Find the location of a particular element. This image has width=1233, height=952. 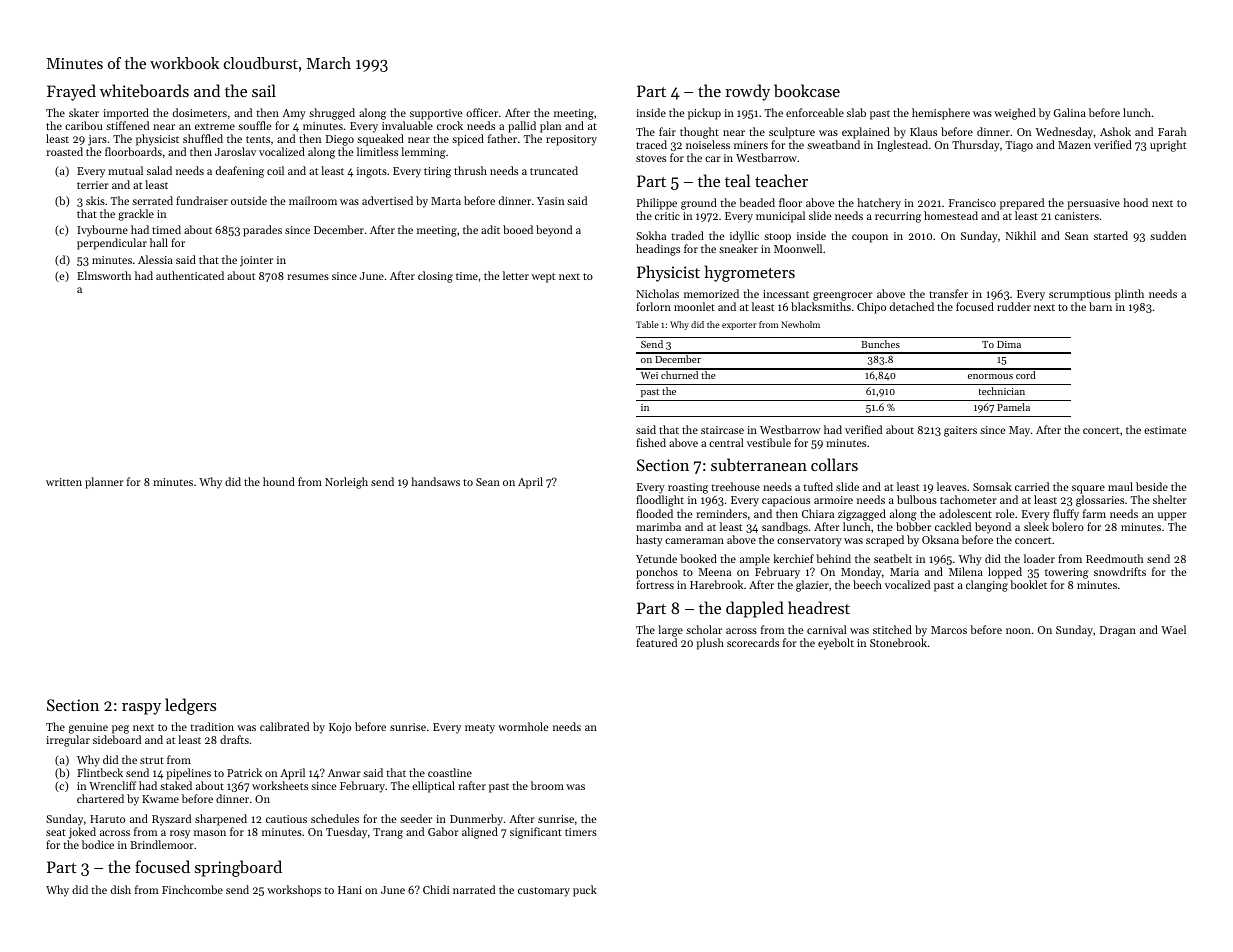

dish is located at coordinates (121, 889).
